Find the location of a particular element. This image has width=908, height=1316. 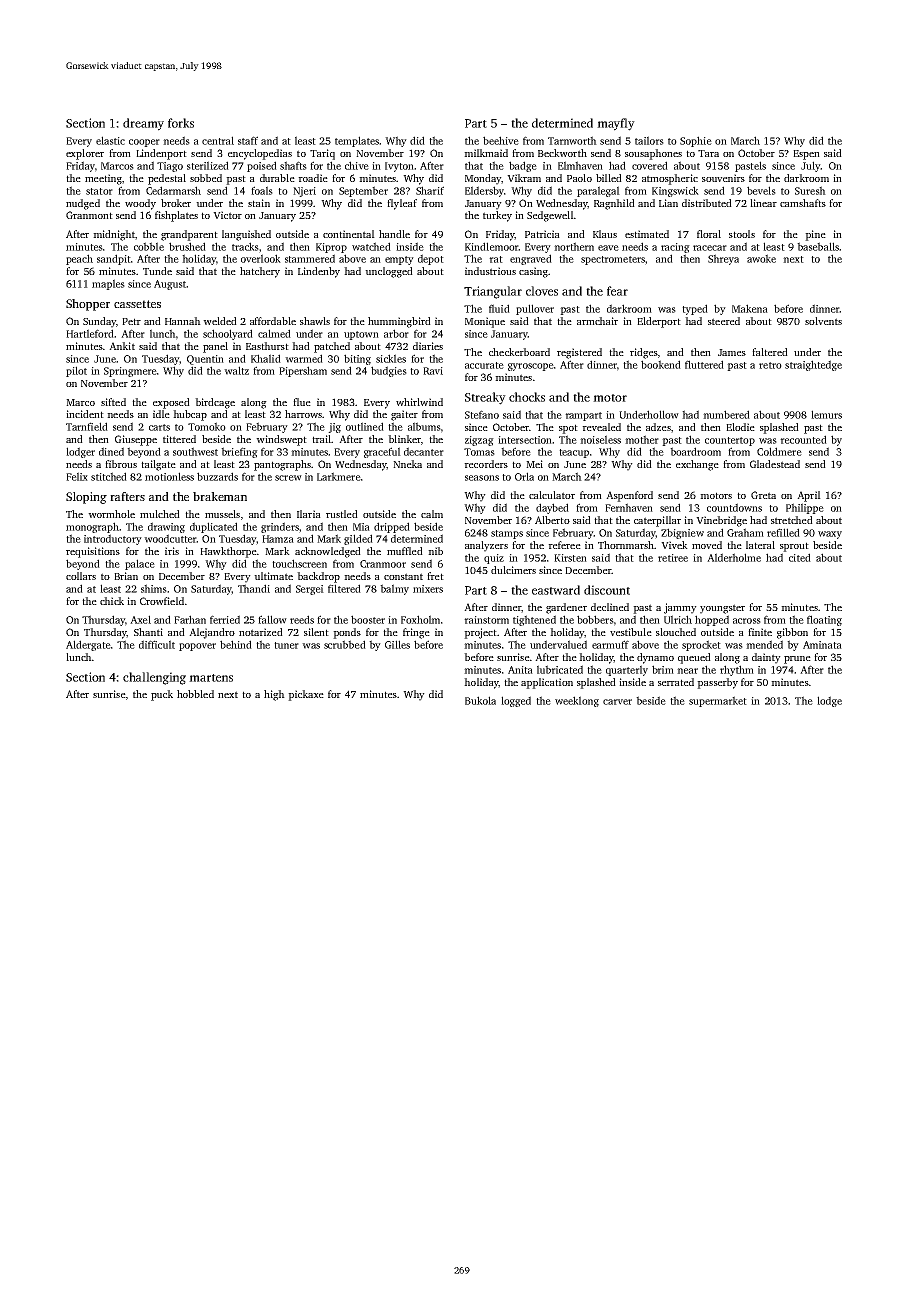

forks is located at coordinates (181, 123).
